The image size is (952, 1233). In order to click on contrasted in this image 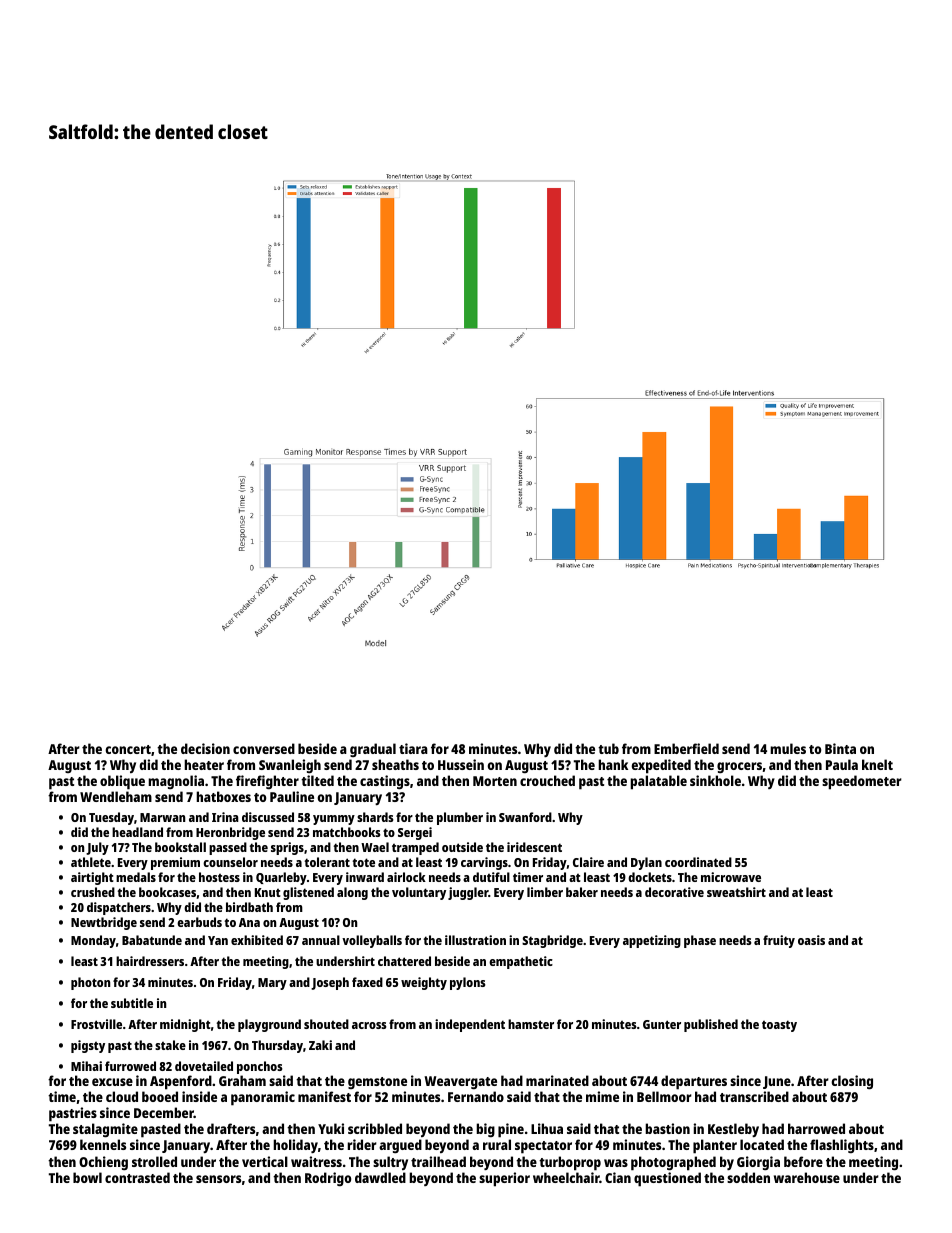, I will do `click(137, 1177)`.
